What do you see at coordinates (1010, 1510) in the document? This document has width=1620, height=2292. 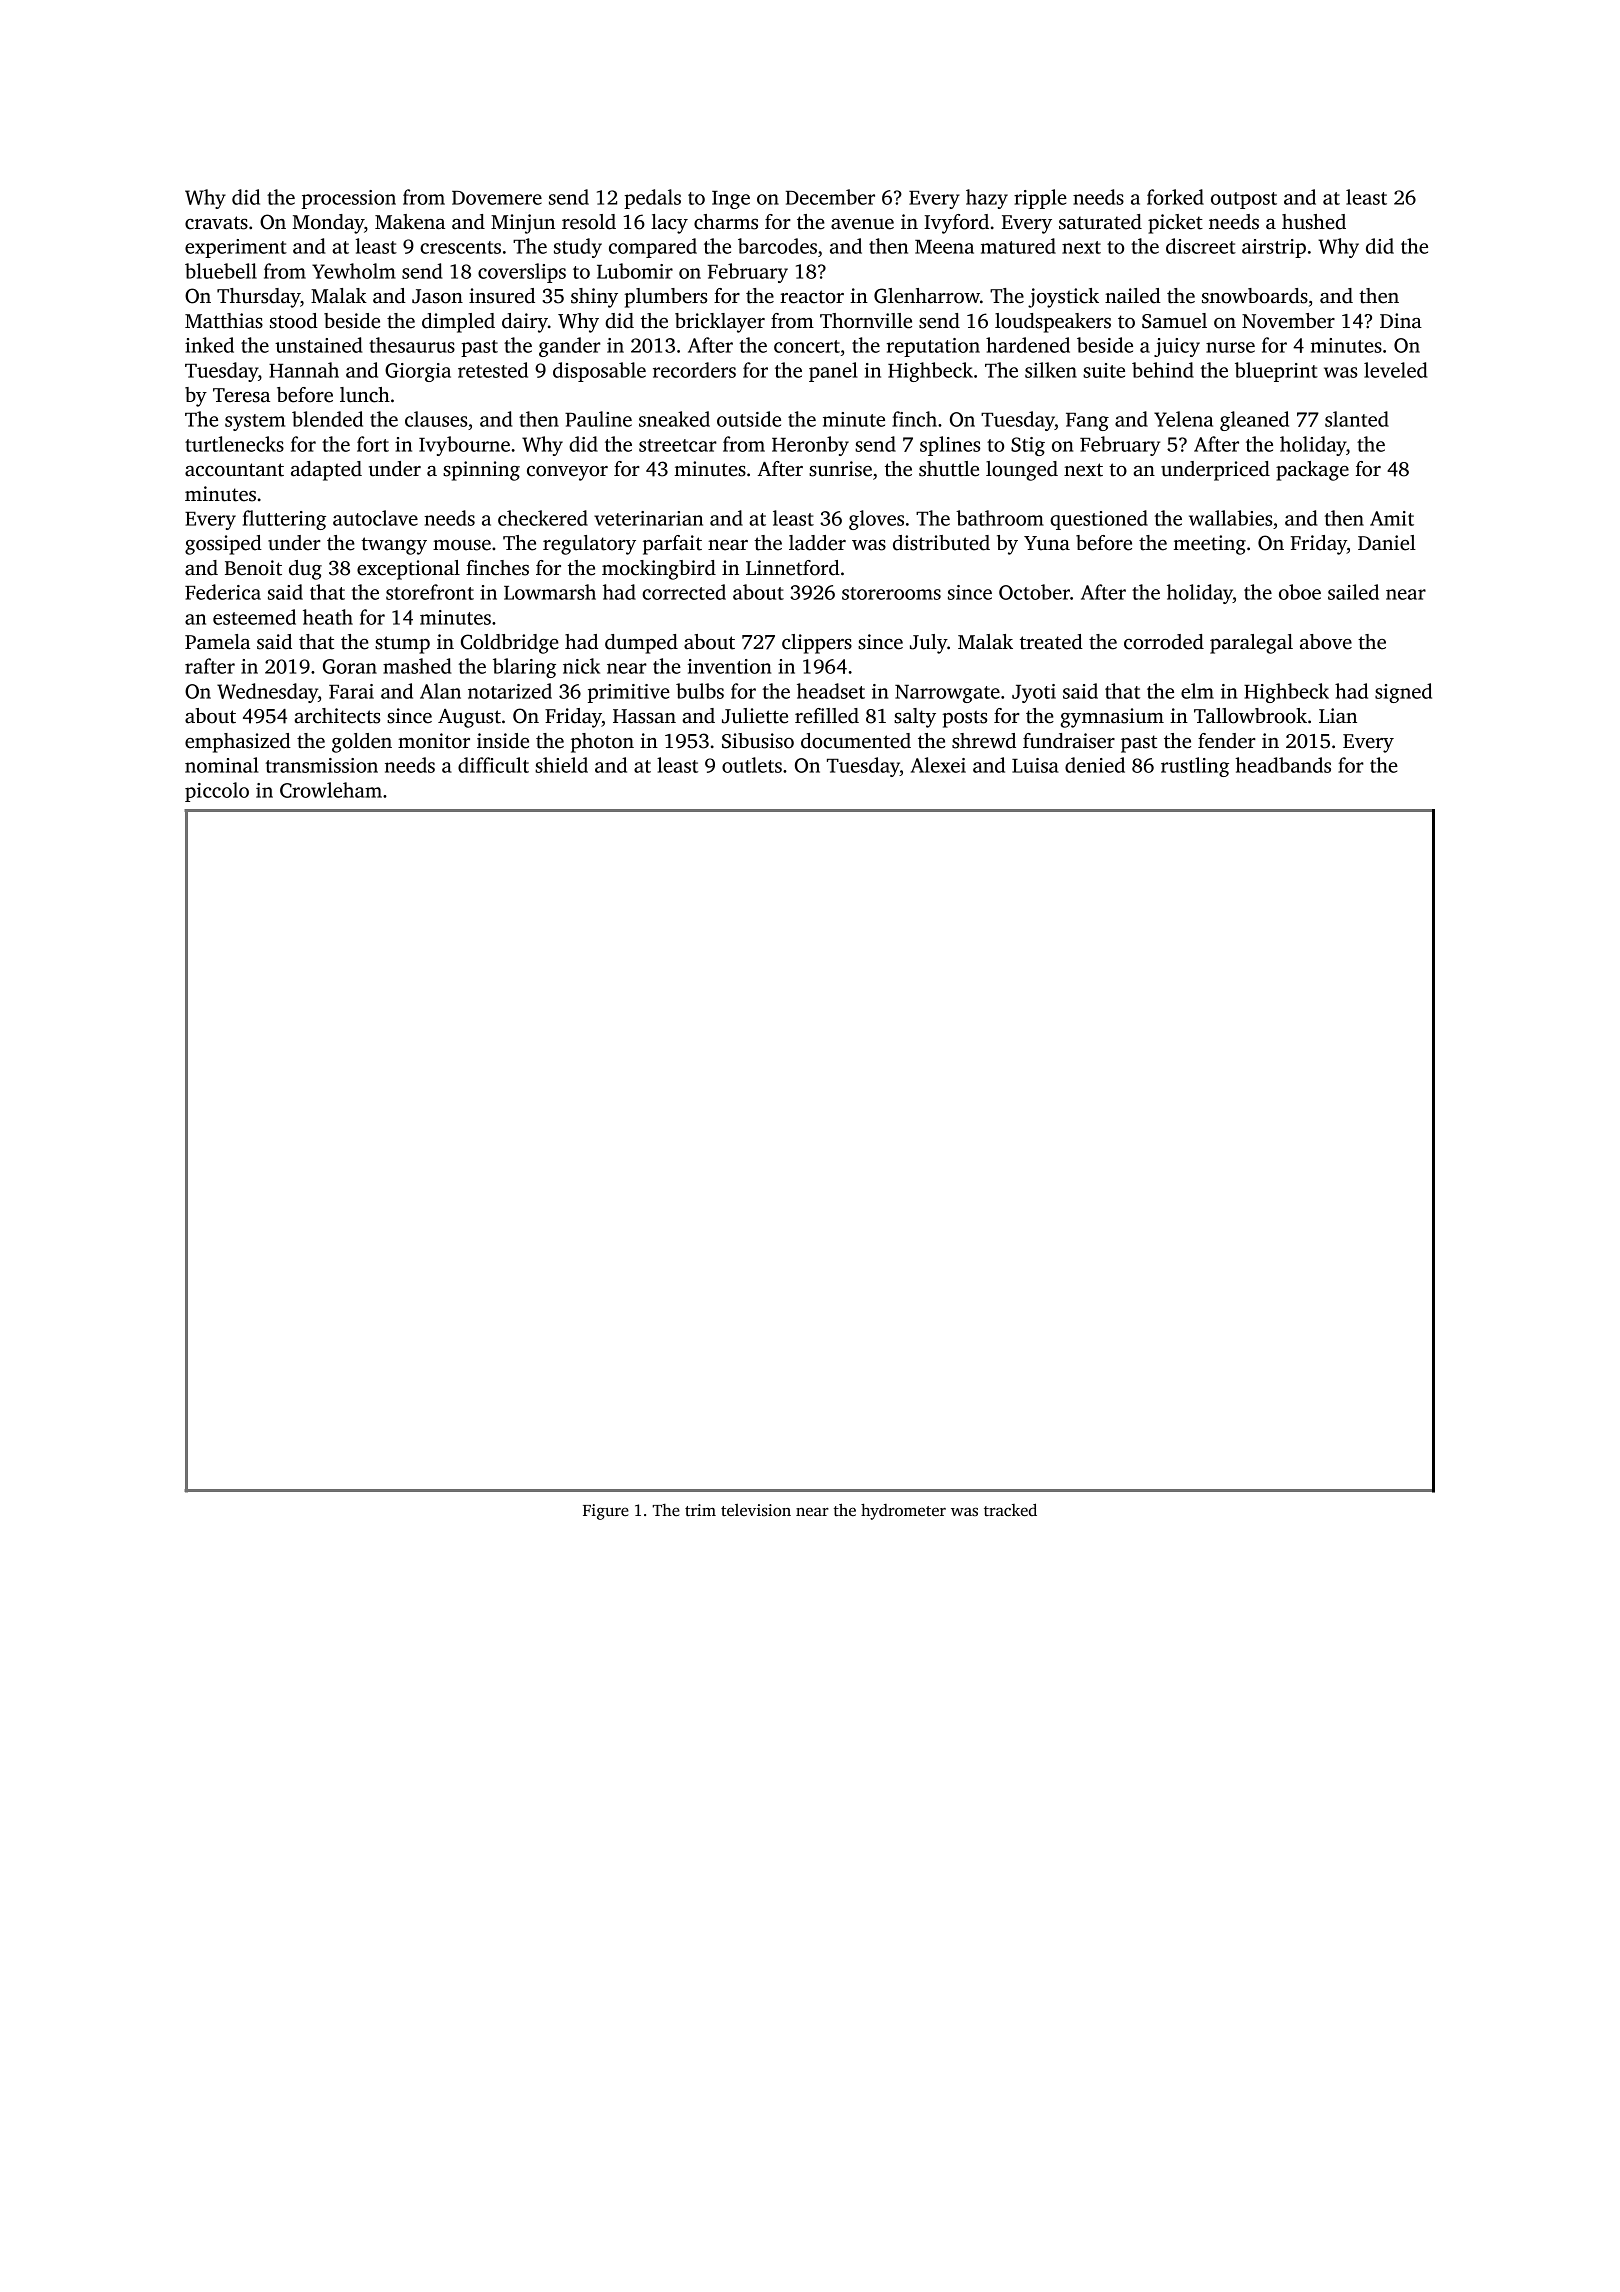 I see `tracked` at bounding box center [1010, 1510].
